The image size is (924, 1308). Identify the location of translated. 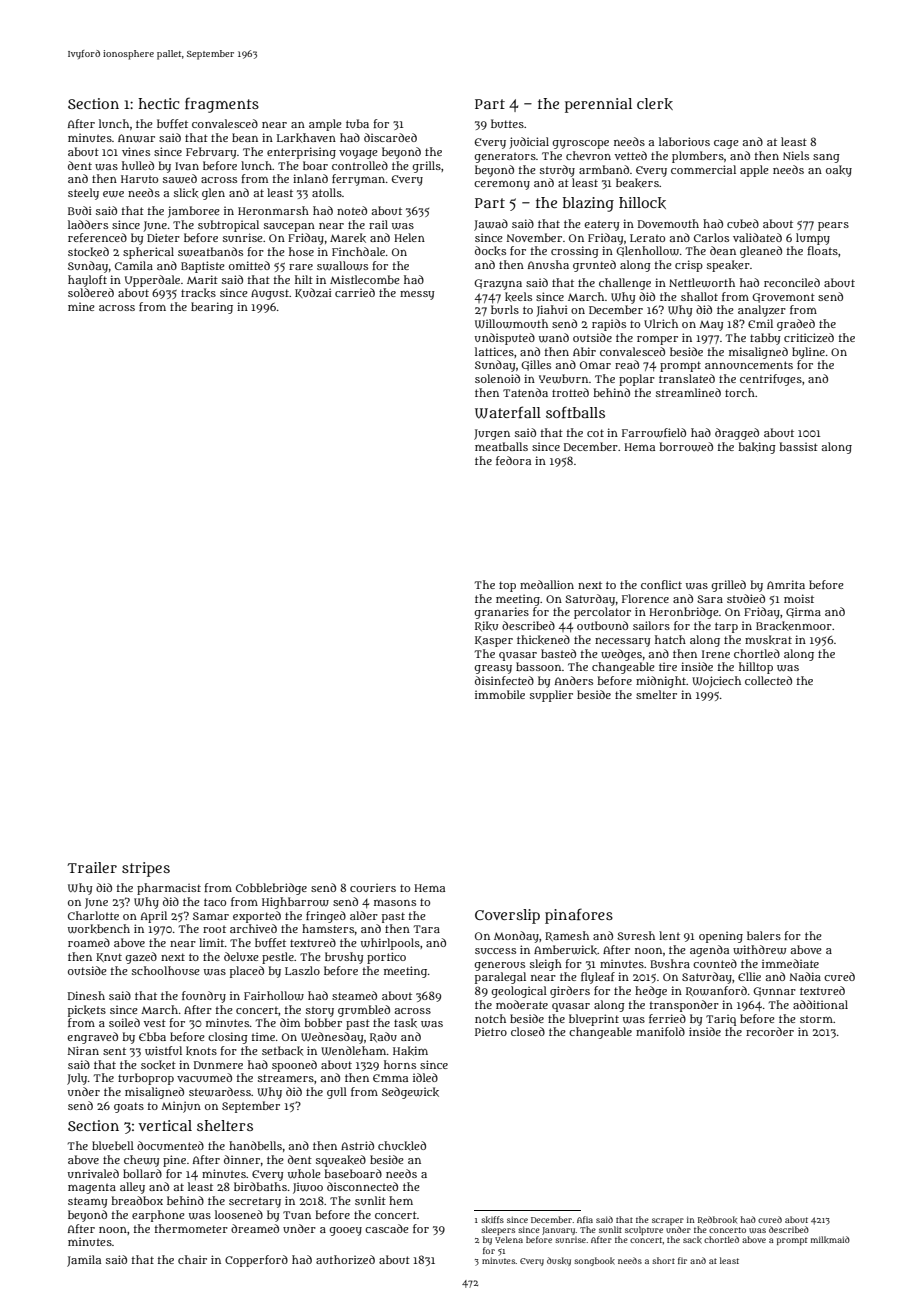
(687, 378).
